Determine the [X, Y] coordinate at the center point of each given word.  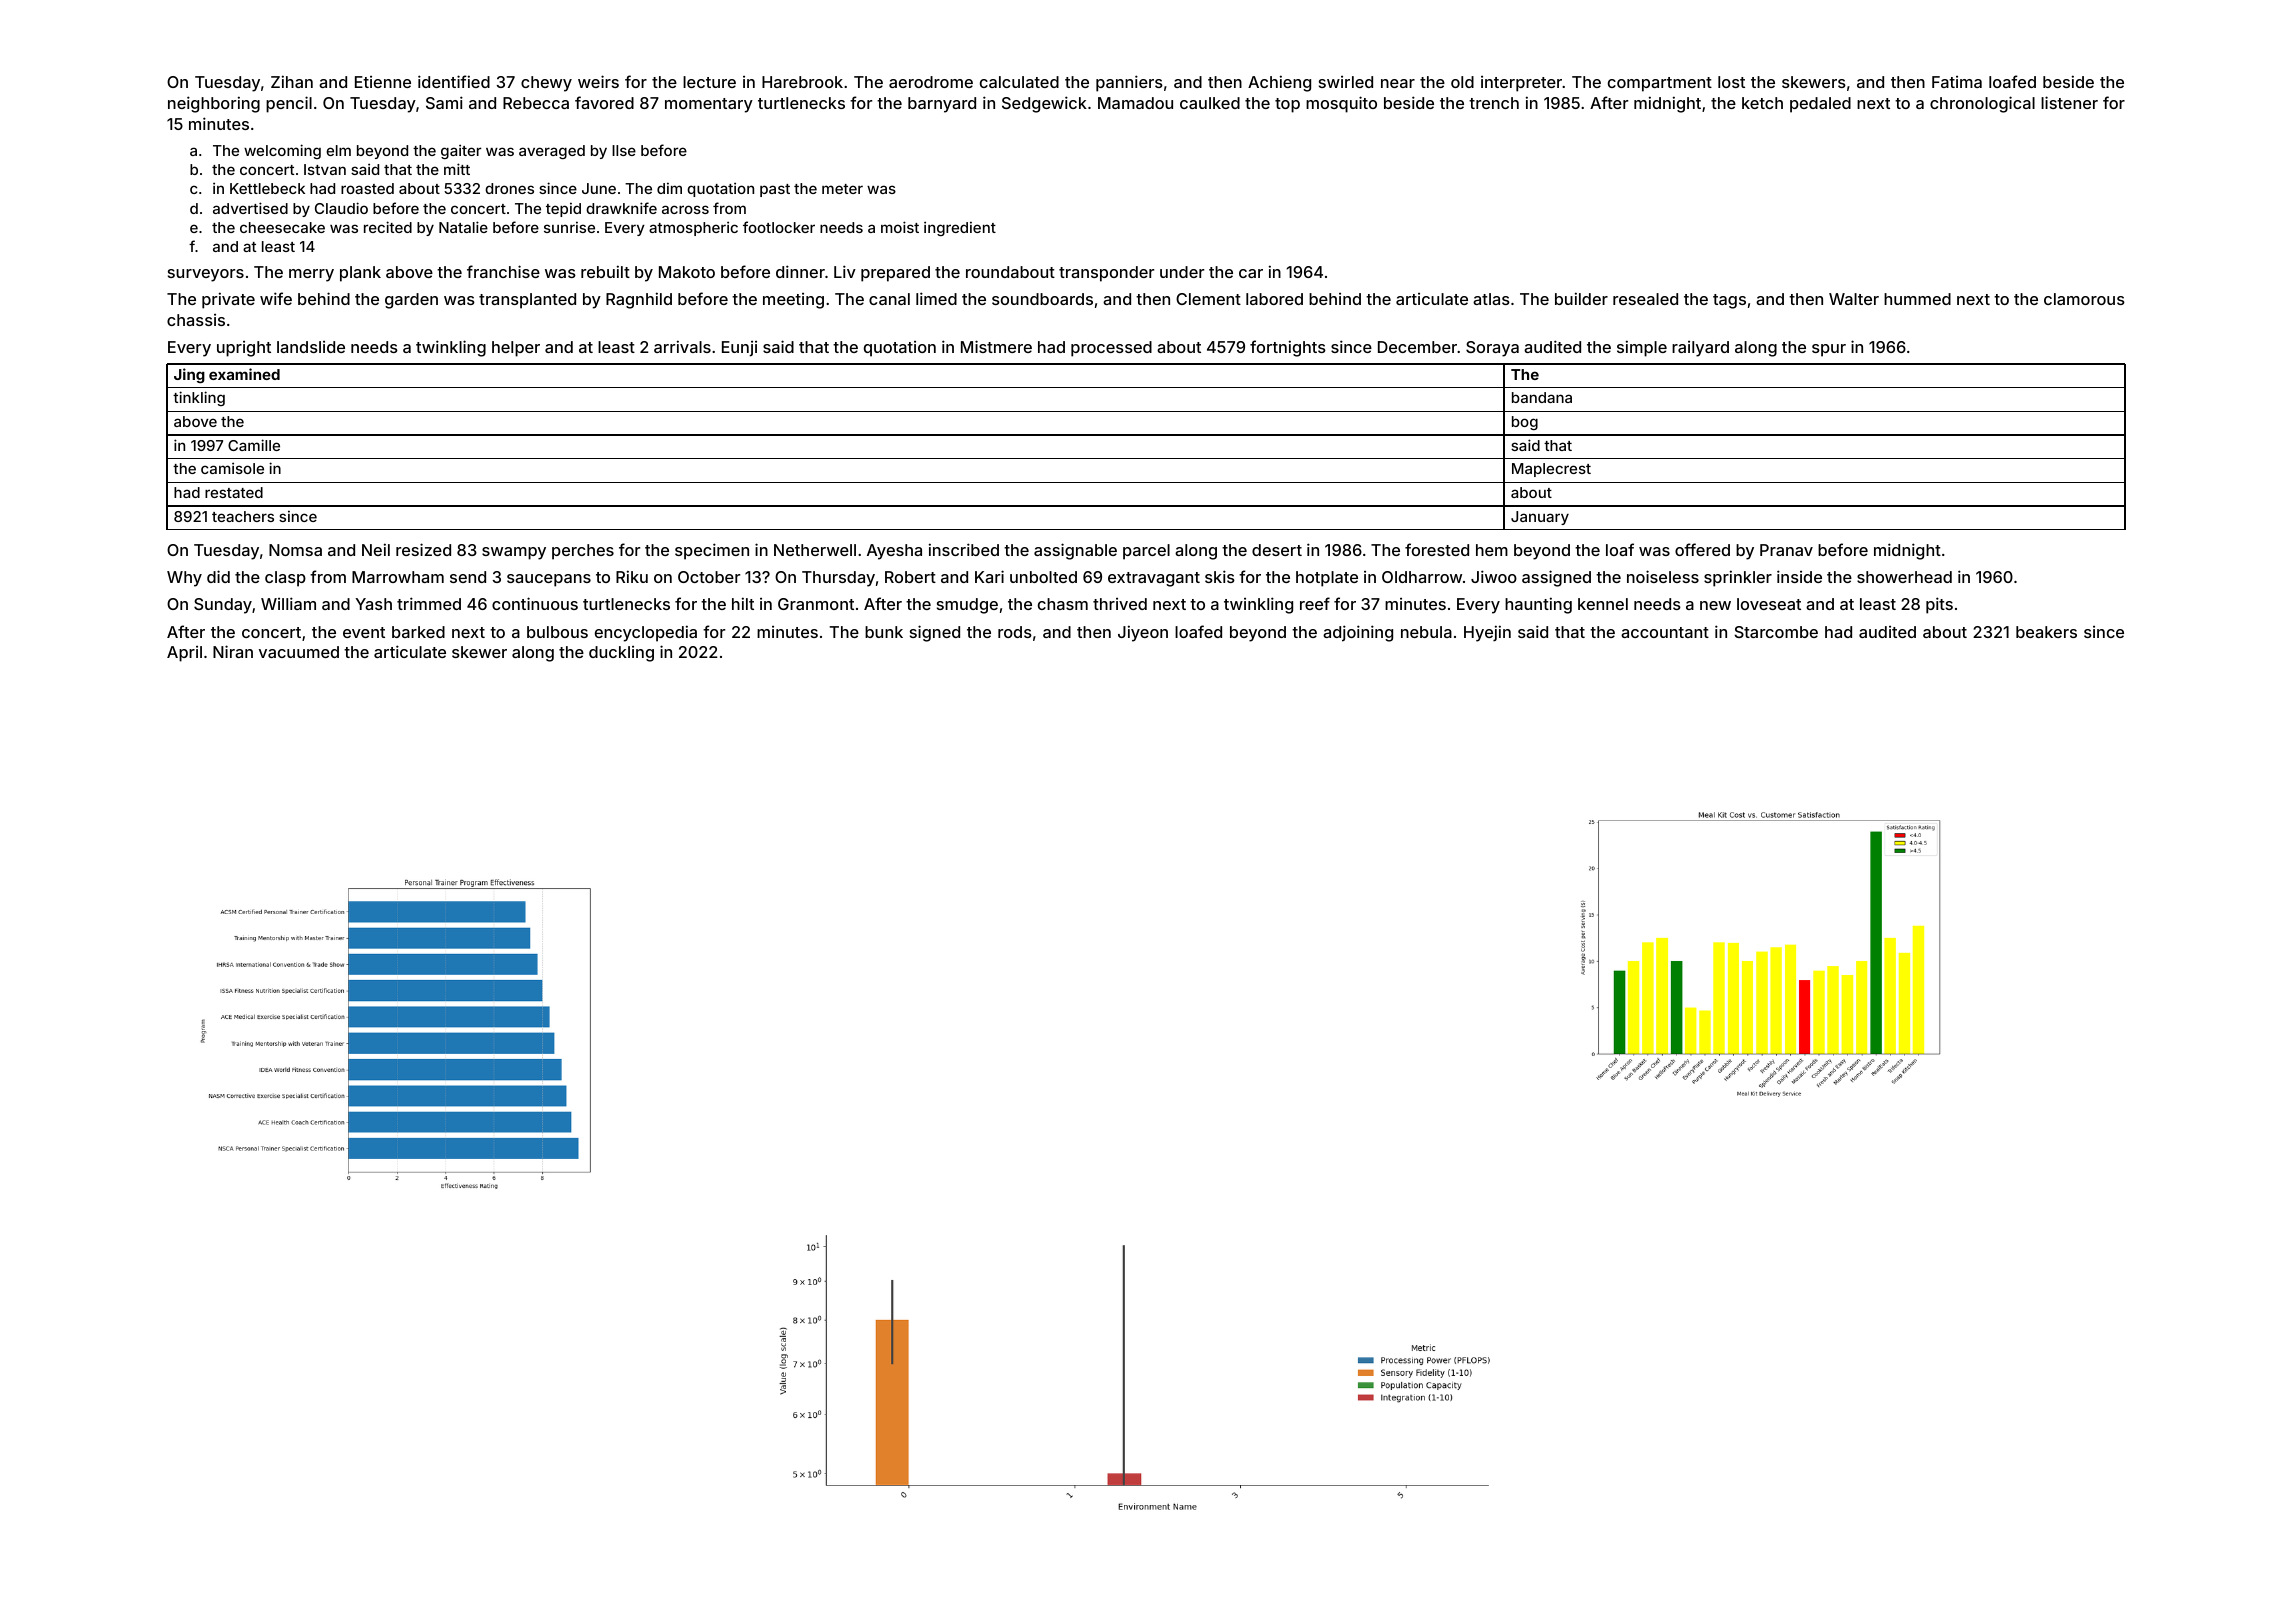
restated [234, 492]
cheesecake [282, 227]
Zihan [292, 81]
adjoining [1358, 633]
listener [2069, 102]
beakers [2046, 632]
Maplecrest [1551, 470]
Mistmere [996, 346]
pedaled [1820, 105]
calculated [1019, 82]
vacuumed [299, 652]
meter [842, 189]
